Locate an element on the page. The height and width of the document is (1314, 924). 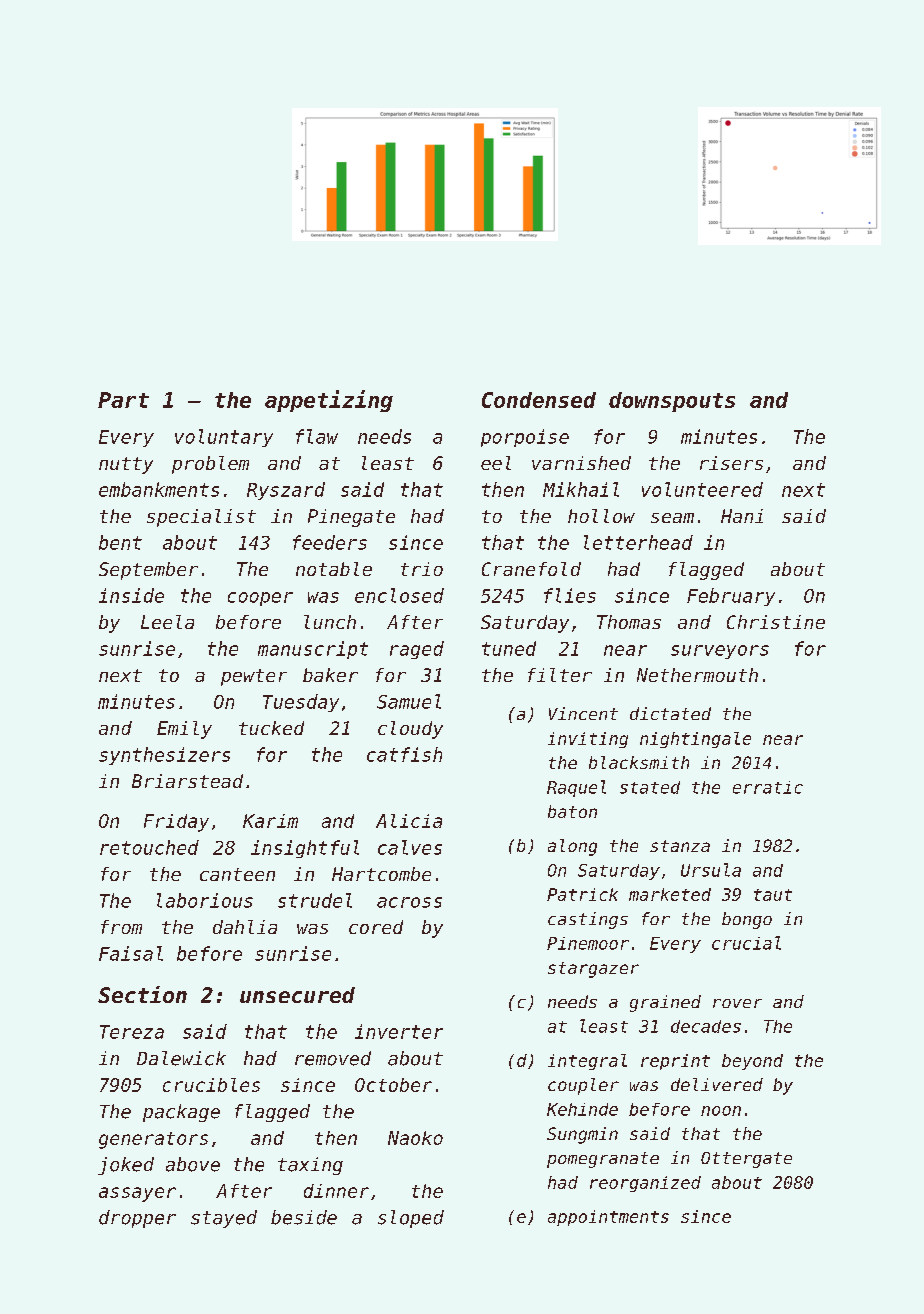
baton is located at coordinates (572, 811).
